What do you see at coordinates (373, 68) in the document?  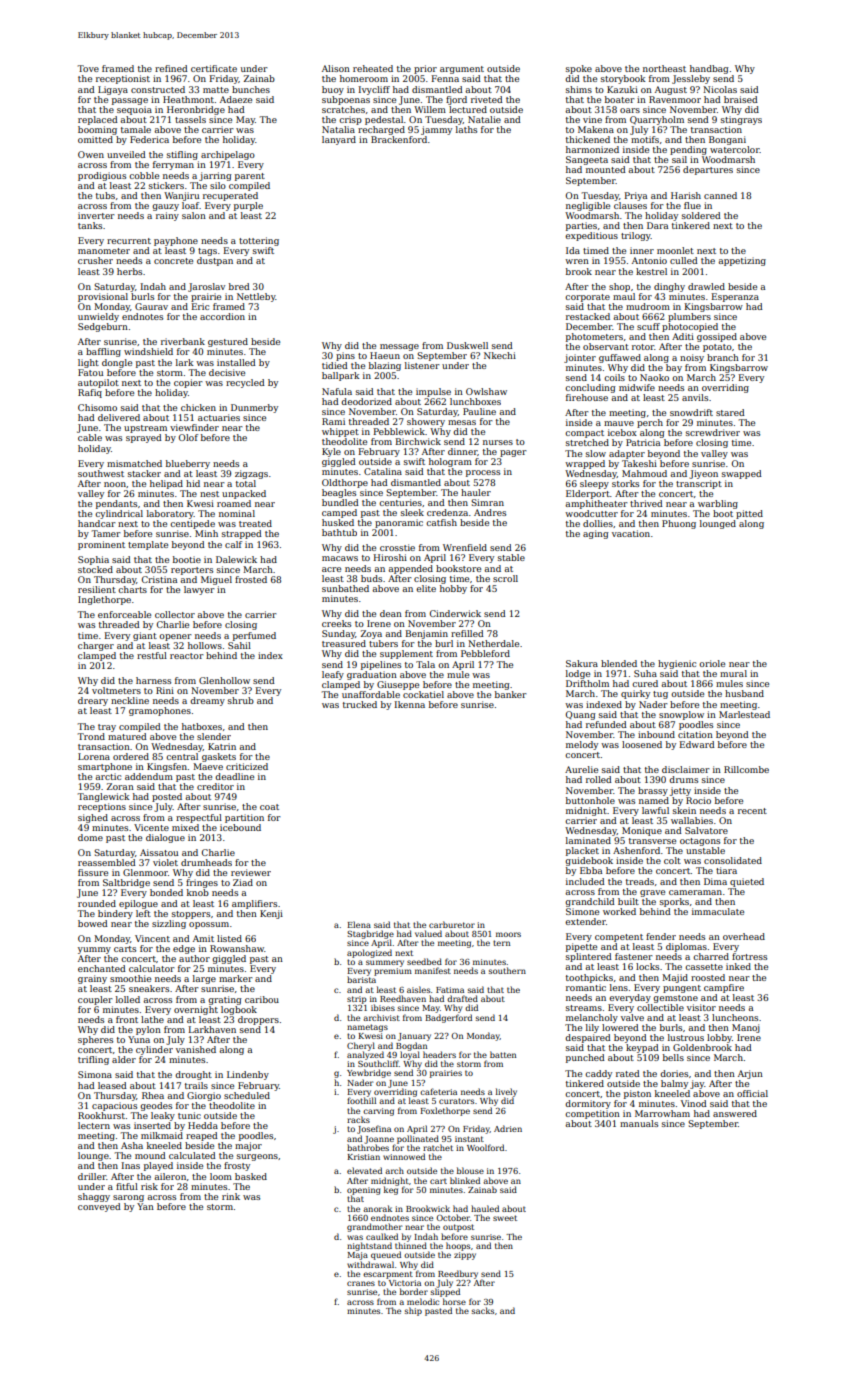 I see `reheated` at bounding box center [373, 68].
